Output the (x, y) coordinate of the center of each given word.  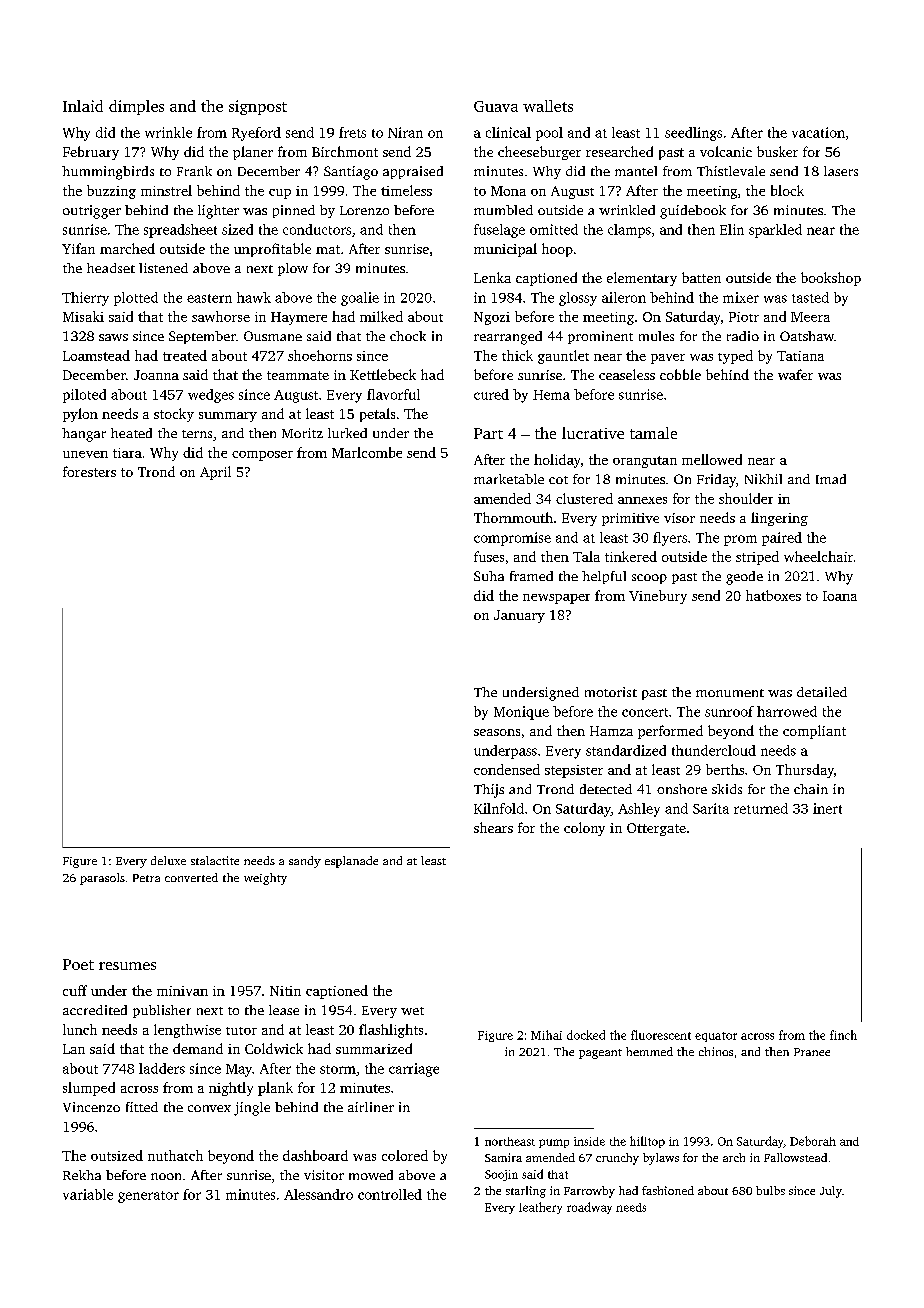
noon (166, 1176)
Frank (194, 171)
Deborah (813, 1141)
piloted (84, 396)
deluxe (168, 860)
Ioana (840, 596)
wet (412, 1011)
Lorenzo (364, 210)
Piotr (744, 317)
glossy (578, 299)
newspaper (556, 599)
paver (668, 359)
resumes (127, 966)
